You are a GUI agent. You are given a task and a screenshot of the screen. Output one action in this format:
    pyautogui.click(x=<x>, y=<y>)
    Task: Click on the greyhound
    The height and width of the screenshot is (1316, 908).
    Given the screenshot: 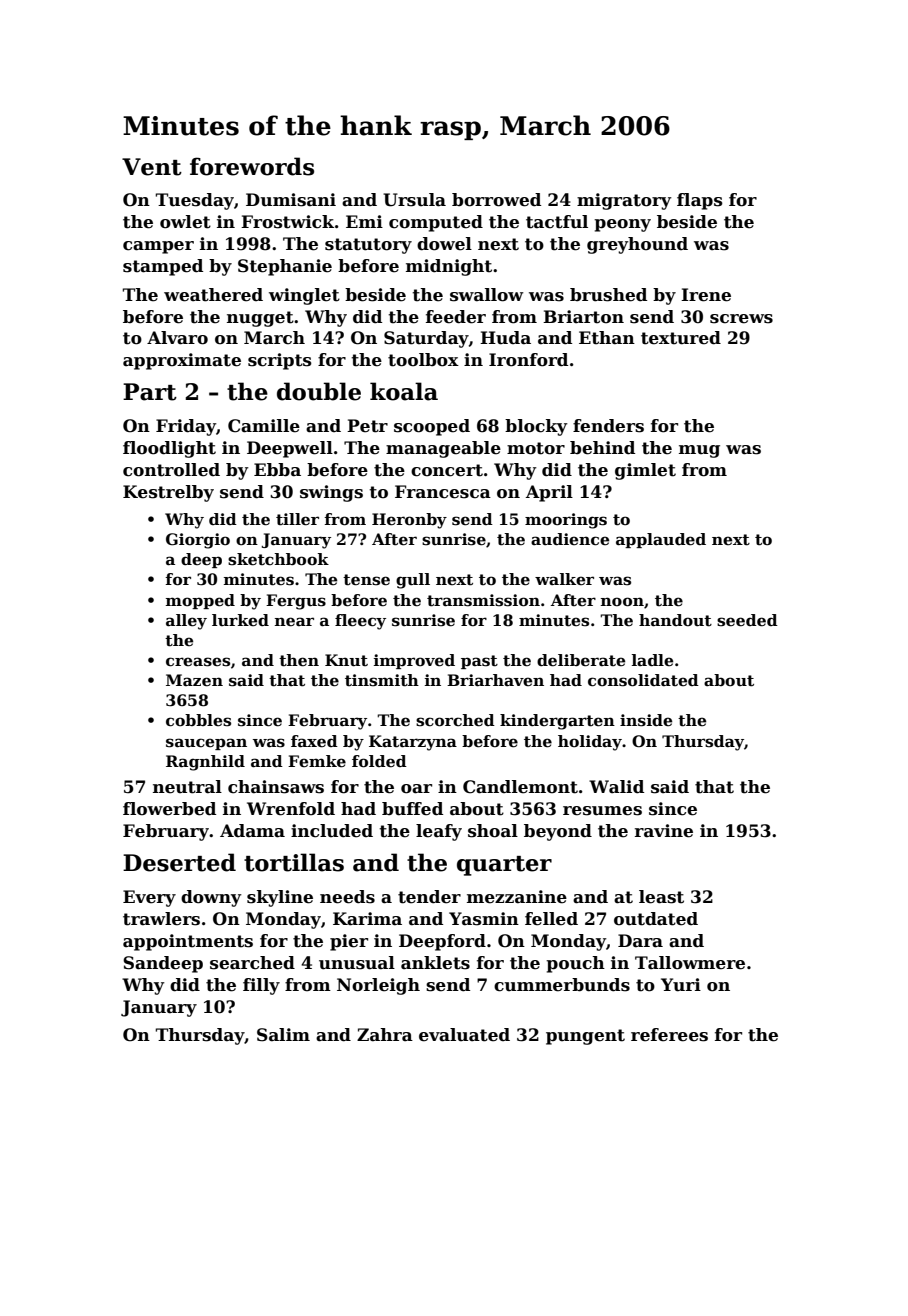 What is the action you would take?
    pyautogui.click(x=637, y=245)
